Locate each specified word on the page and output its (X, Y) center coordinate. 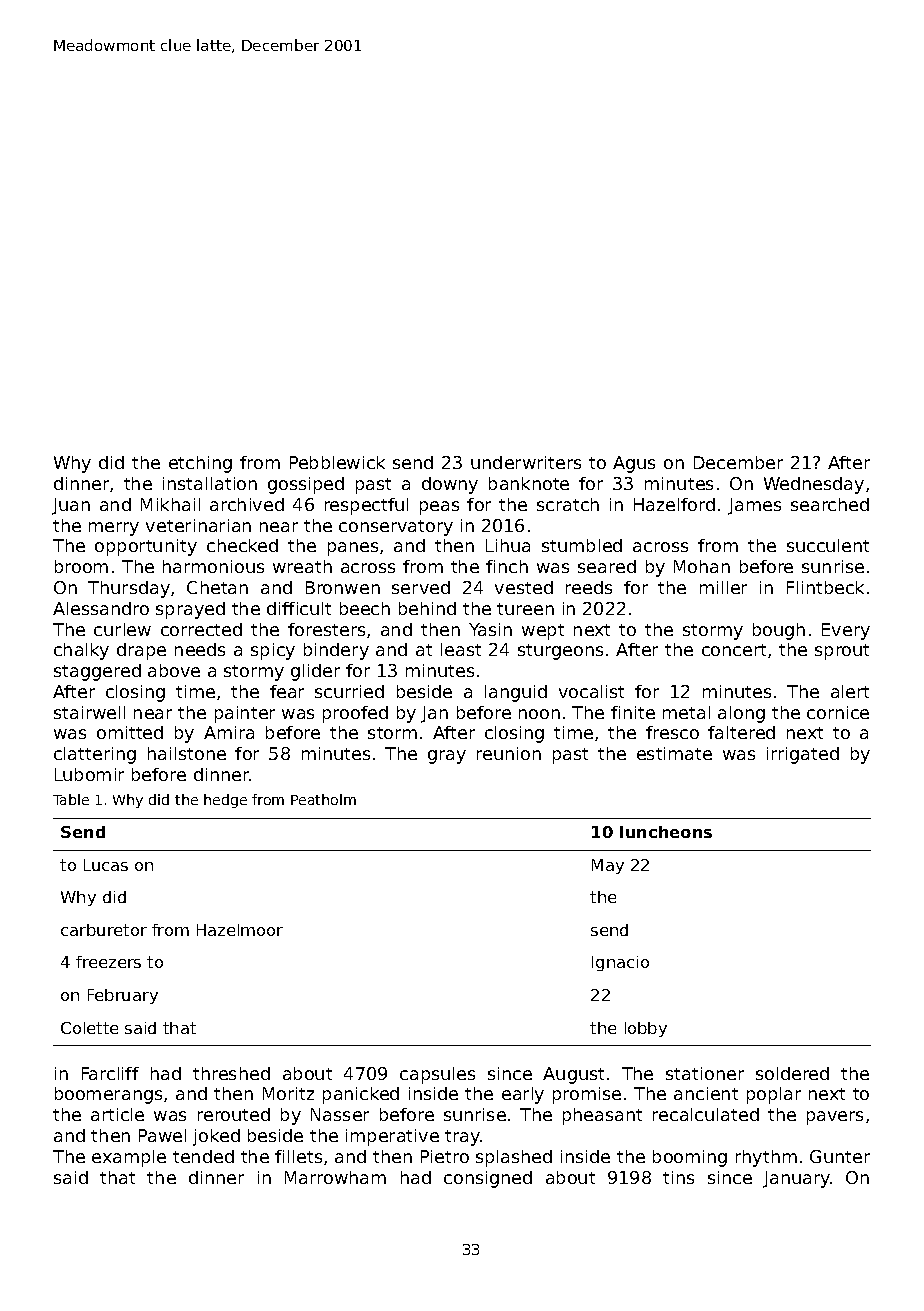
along (741, 714)
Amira (229, 732)
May (608, 866)
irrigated (803, 755)
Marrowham (335, 1177)
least (461, 649)
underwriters (526, 462)
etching (200, 464)
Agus (634, 464)
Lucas (106, 865)
